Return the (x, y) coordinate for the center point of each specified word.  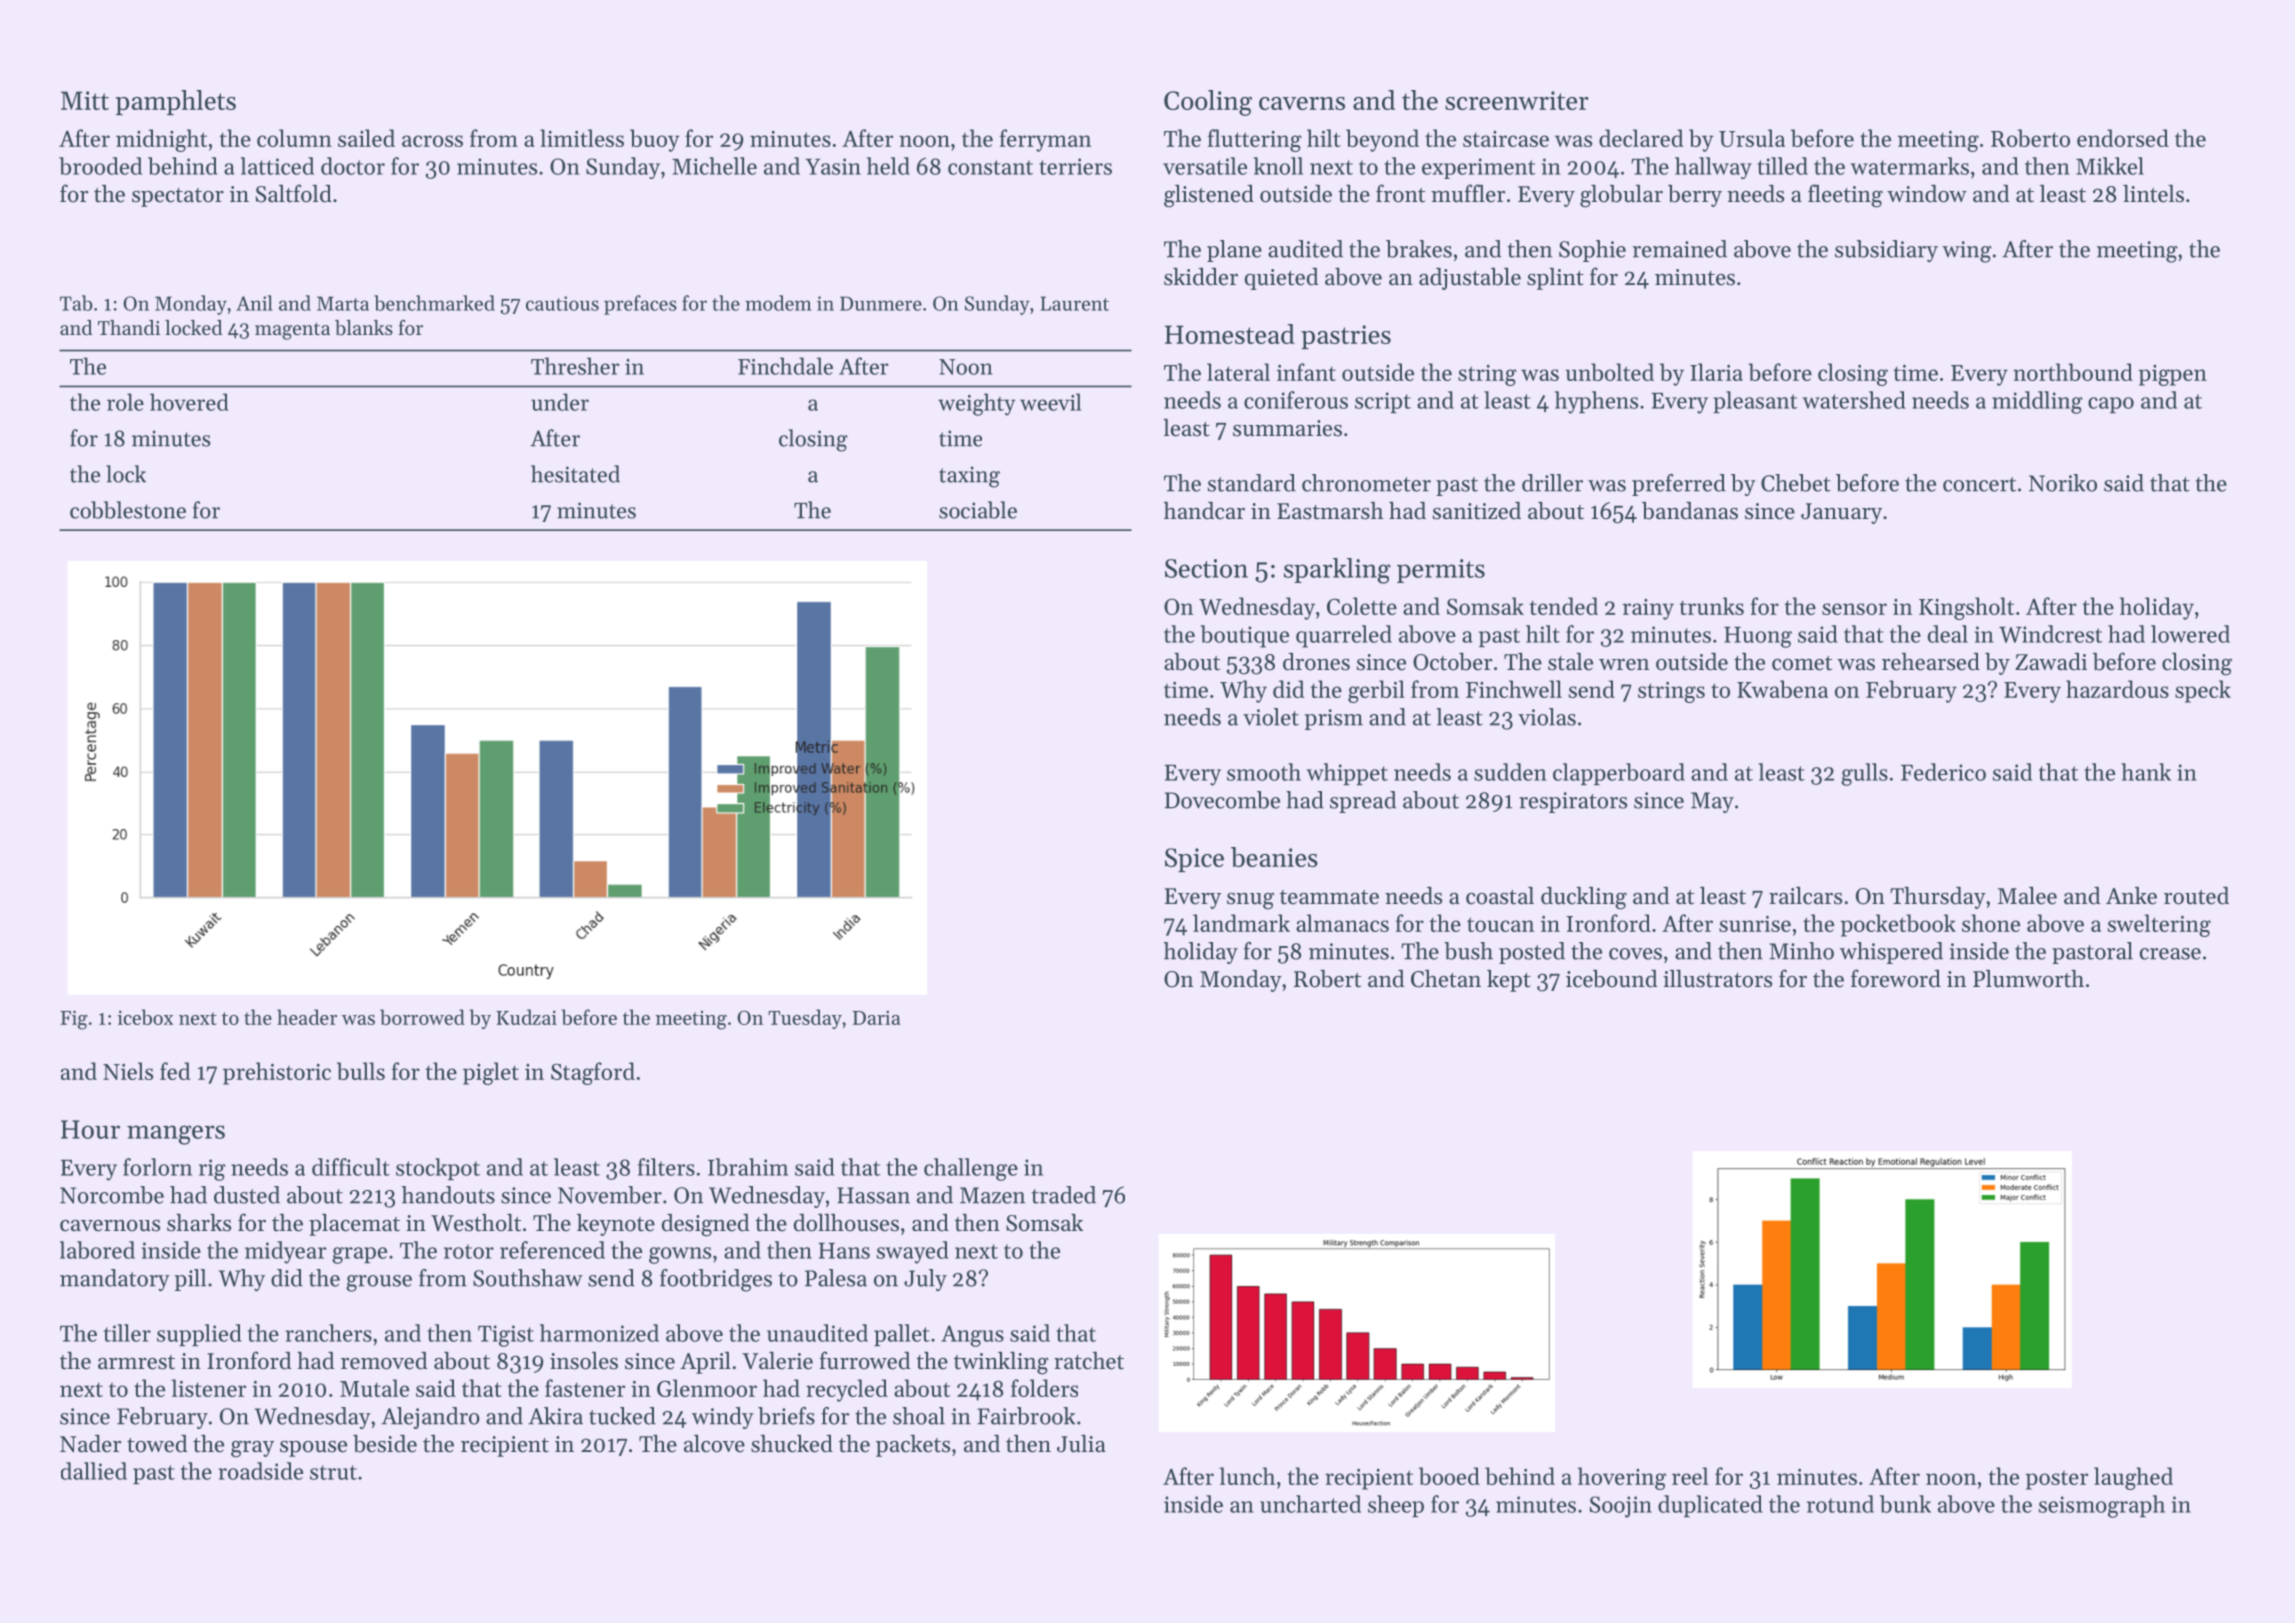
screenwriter (1517, 100)
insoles (584, 1361)
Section (1206, 568)
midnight (161, 140)
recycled (847, 1390)
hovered (189, 402)
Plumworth (2028, 979)
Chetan (1446, 979)
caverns (1302, 103)
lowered (2190, 634)
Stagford (593, 1073)
